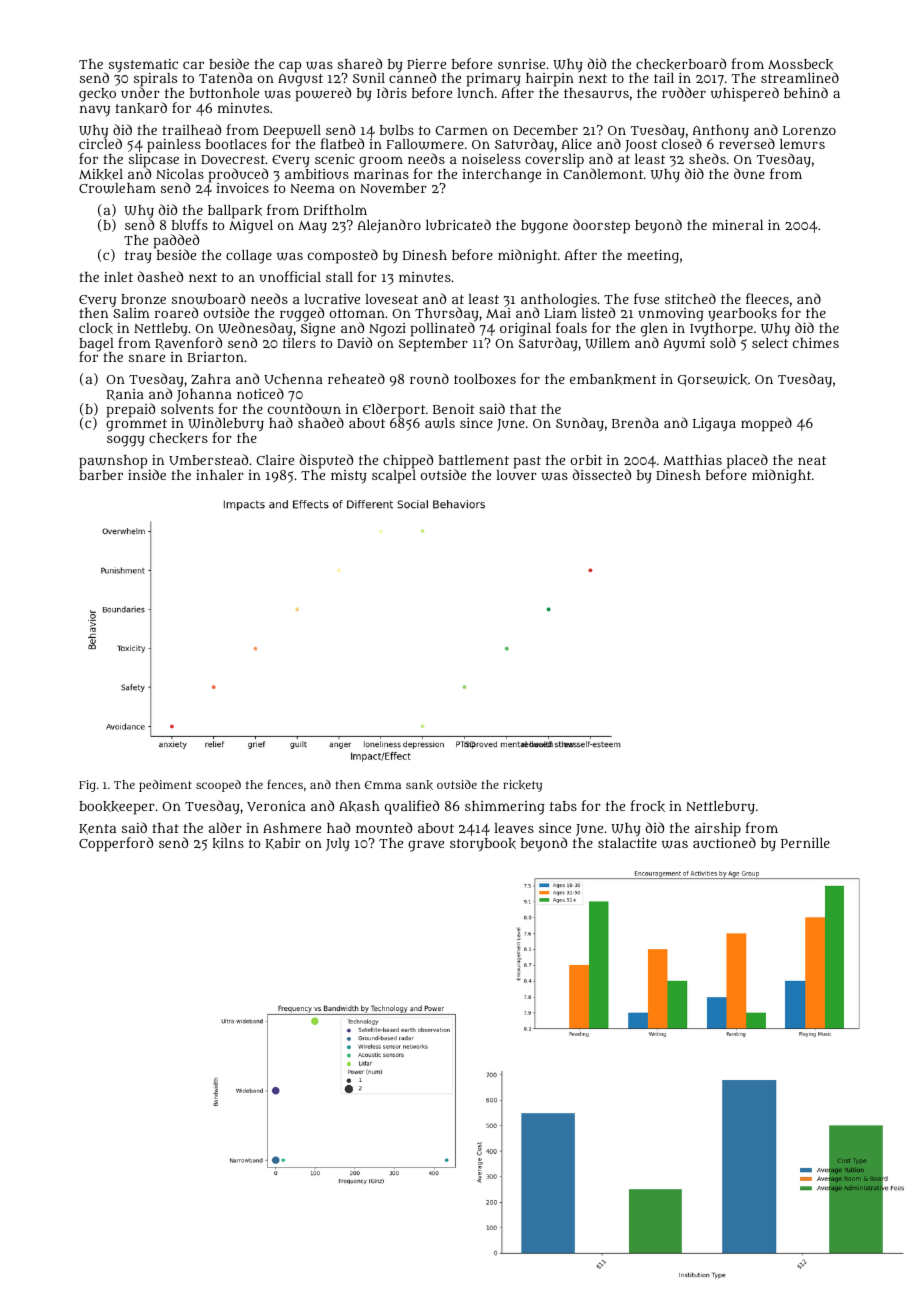  I want to click on yearbooks, so click(742, 315).
